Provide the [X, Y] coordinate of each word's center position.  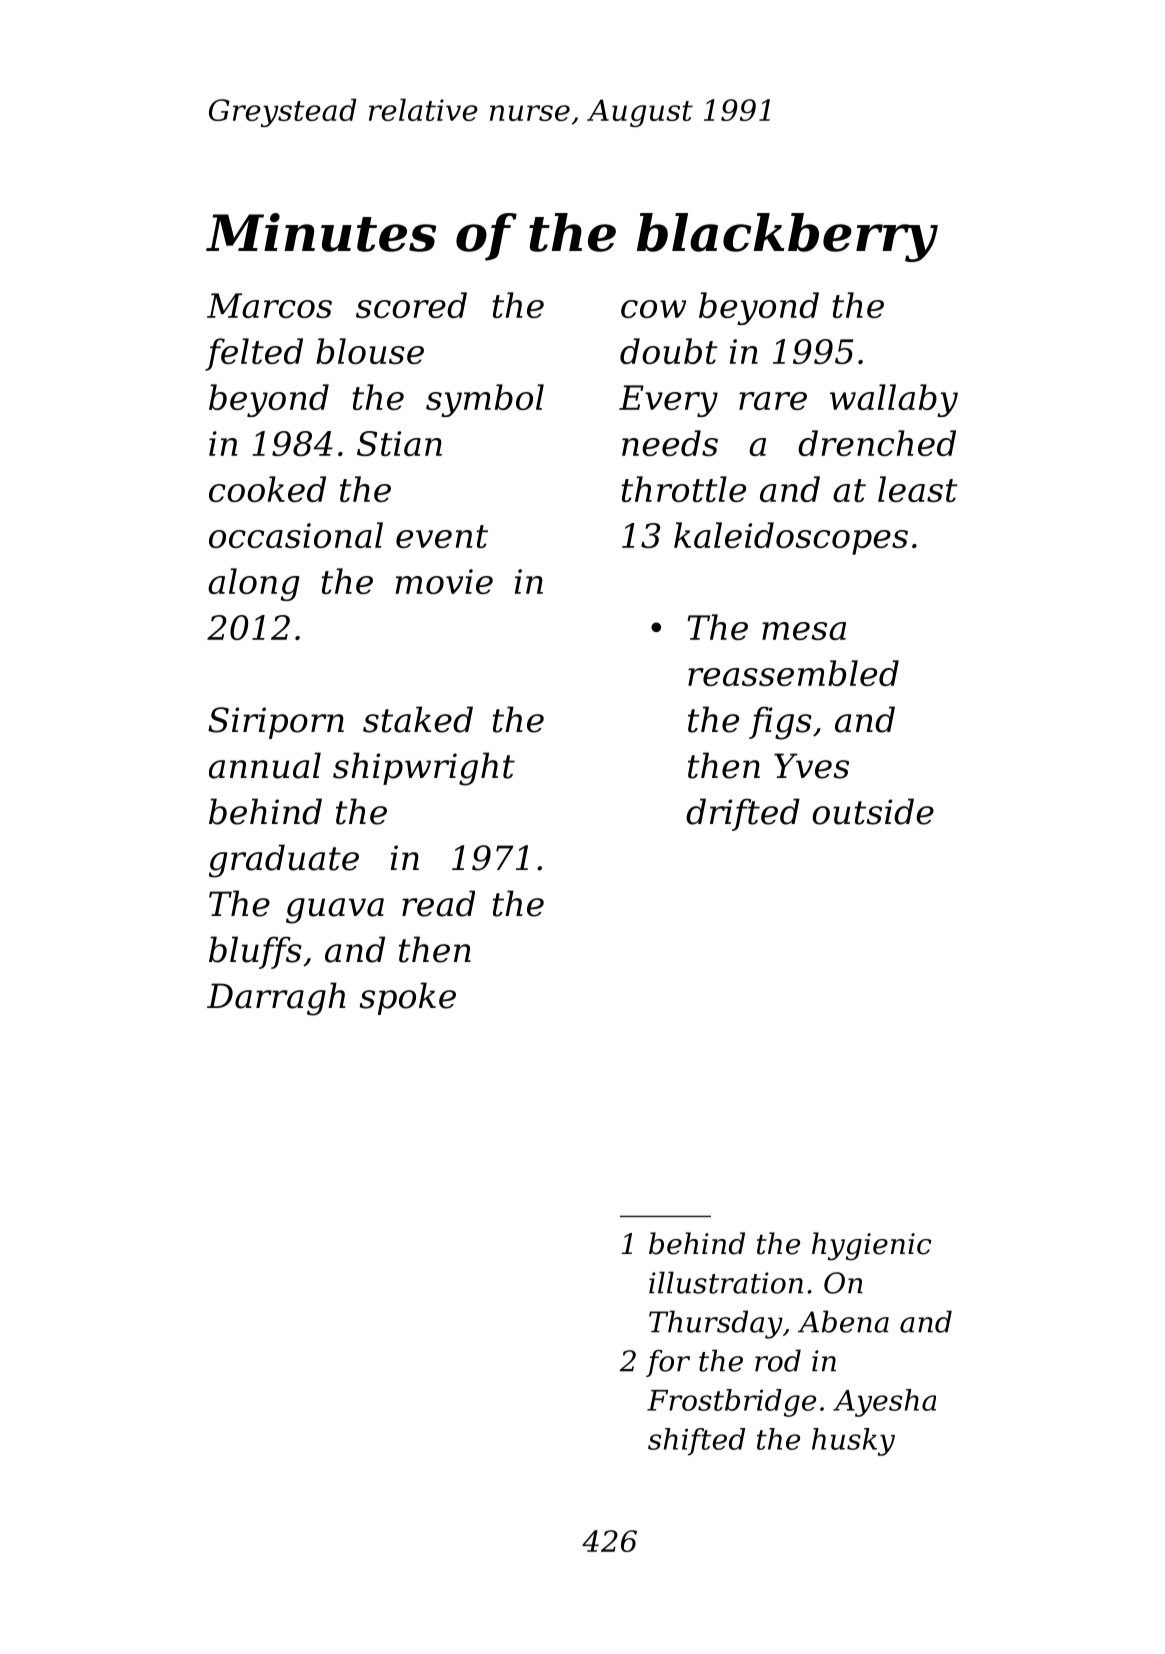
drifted [743, 814]
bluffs [255, 952]
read [438, 903]
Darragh [276, 999]
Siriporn [276, 723]
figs [780, 723]
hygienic [871, 1246]
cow [653, 309]
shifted [696, 1442]
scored [411, 305]
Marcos [269, 305]
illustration [726, 1282]
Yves [811, 766]
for [668, 1363]
